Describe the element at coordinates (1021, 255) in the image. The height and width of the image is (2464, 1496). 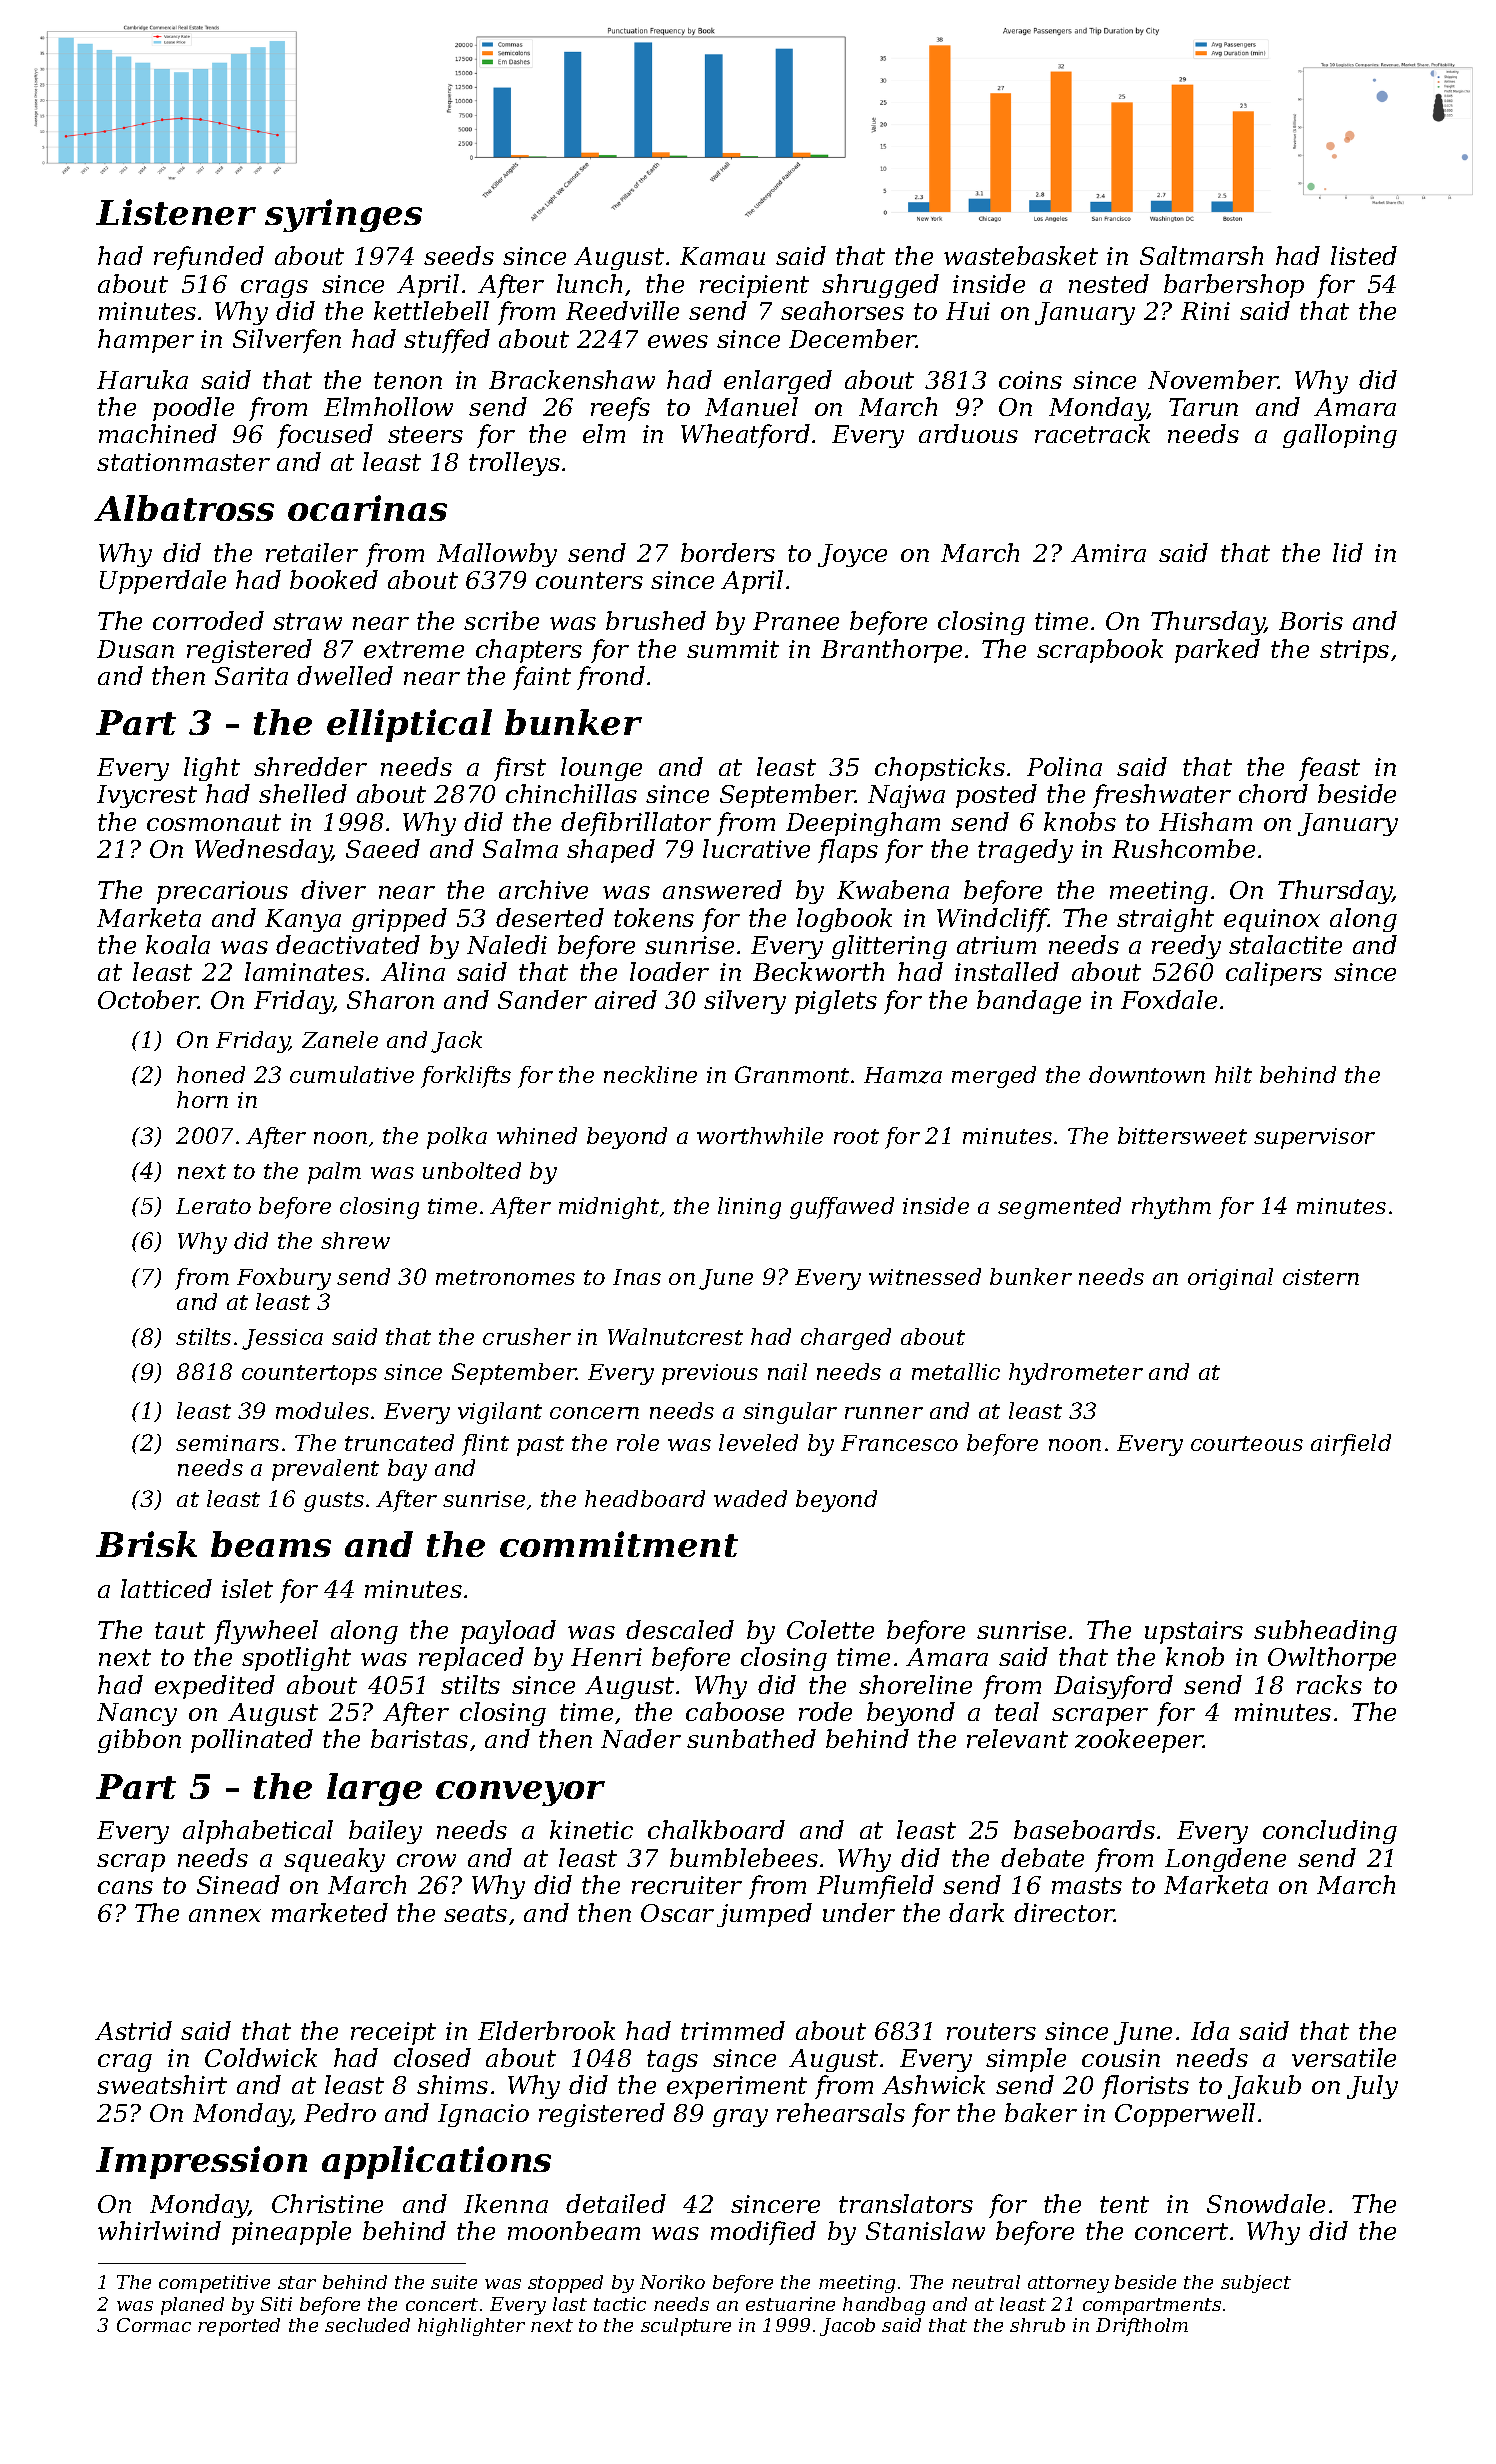
I see `wastebasket` at that location.
